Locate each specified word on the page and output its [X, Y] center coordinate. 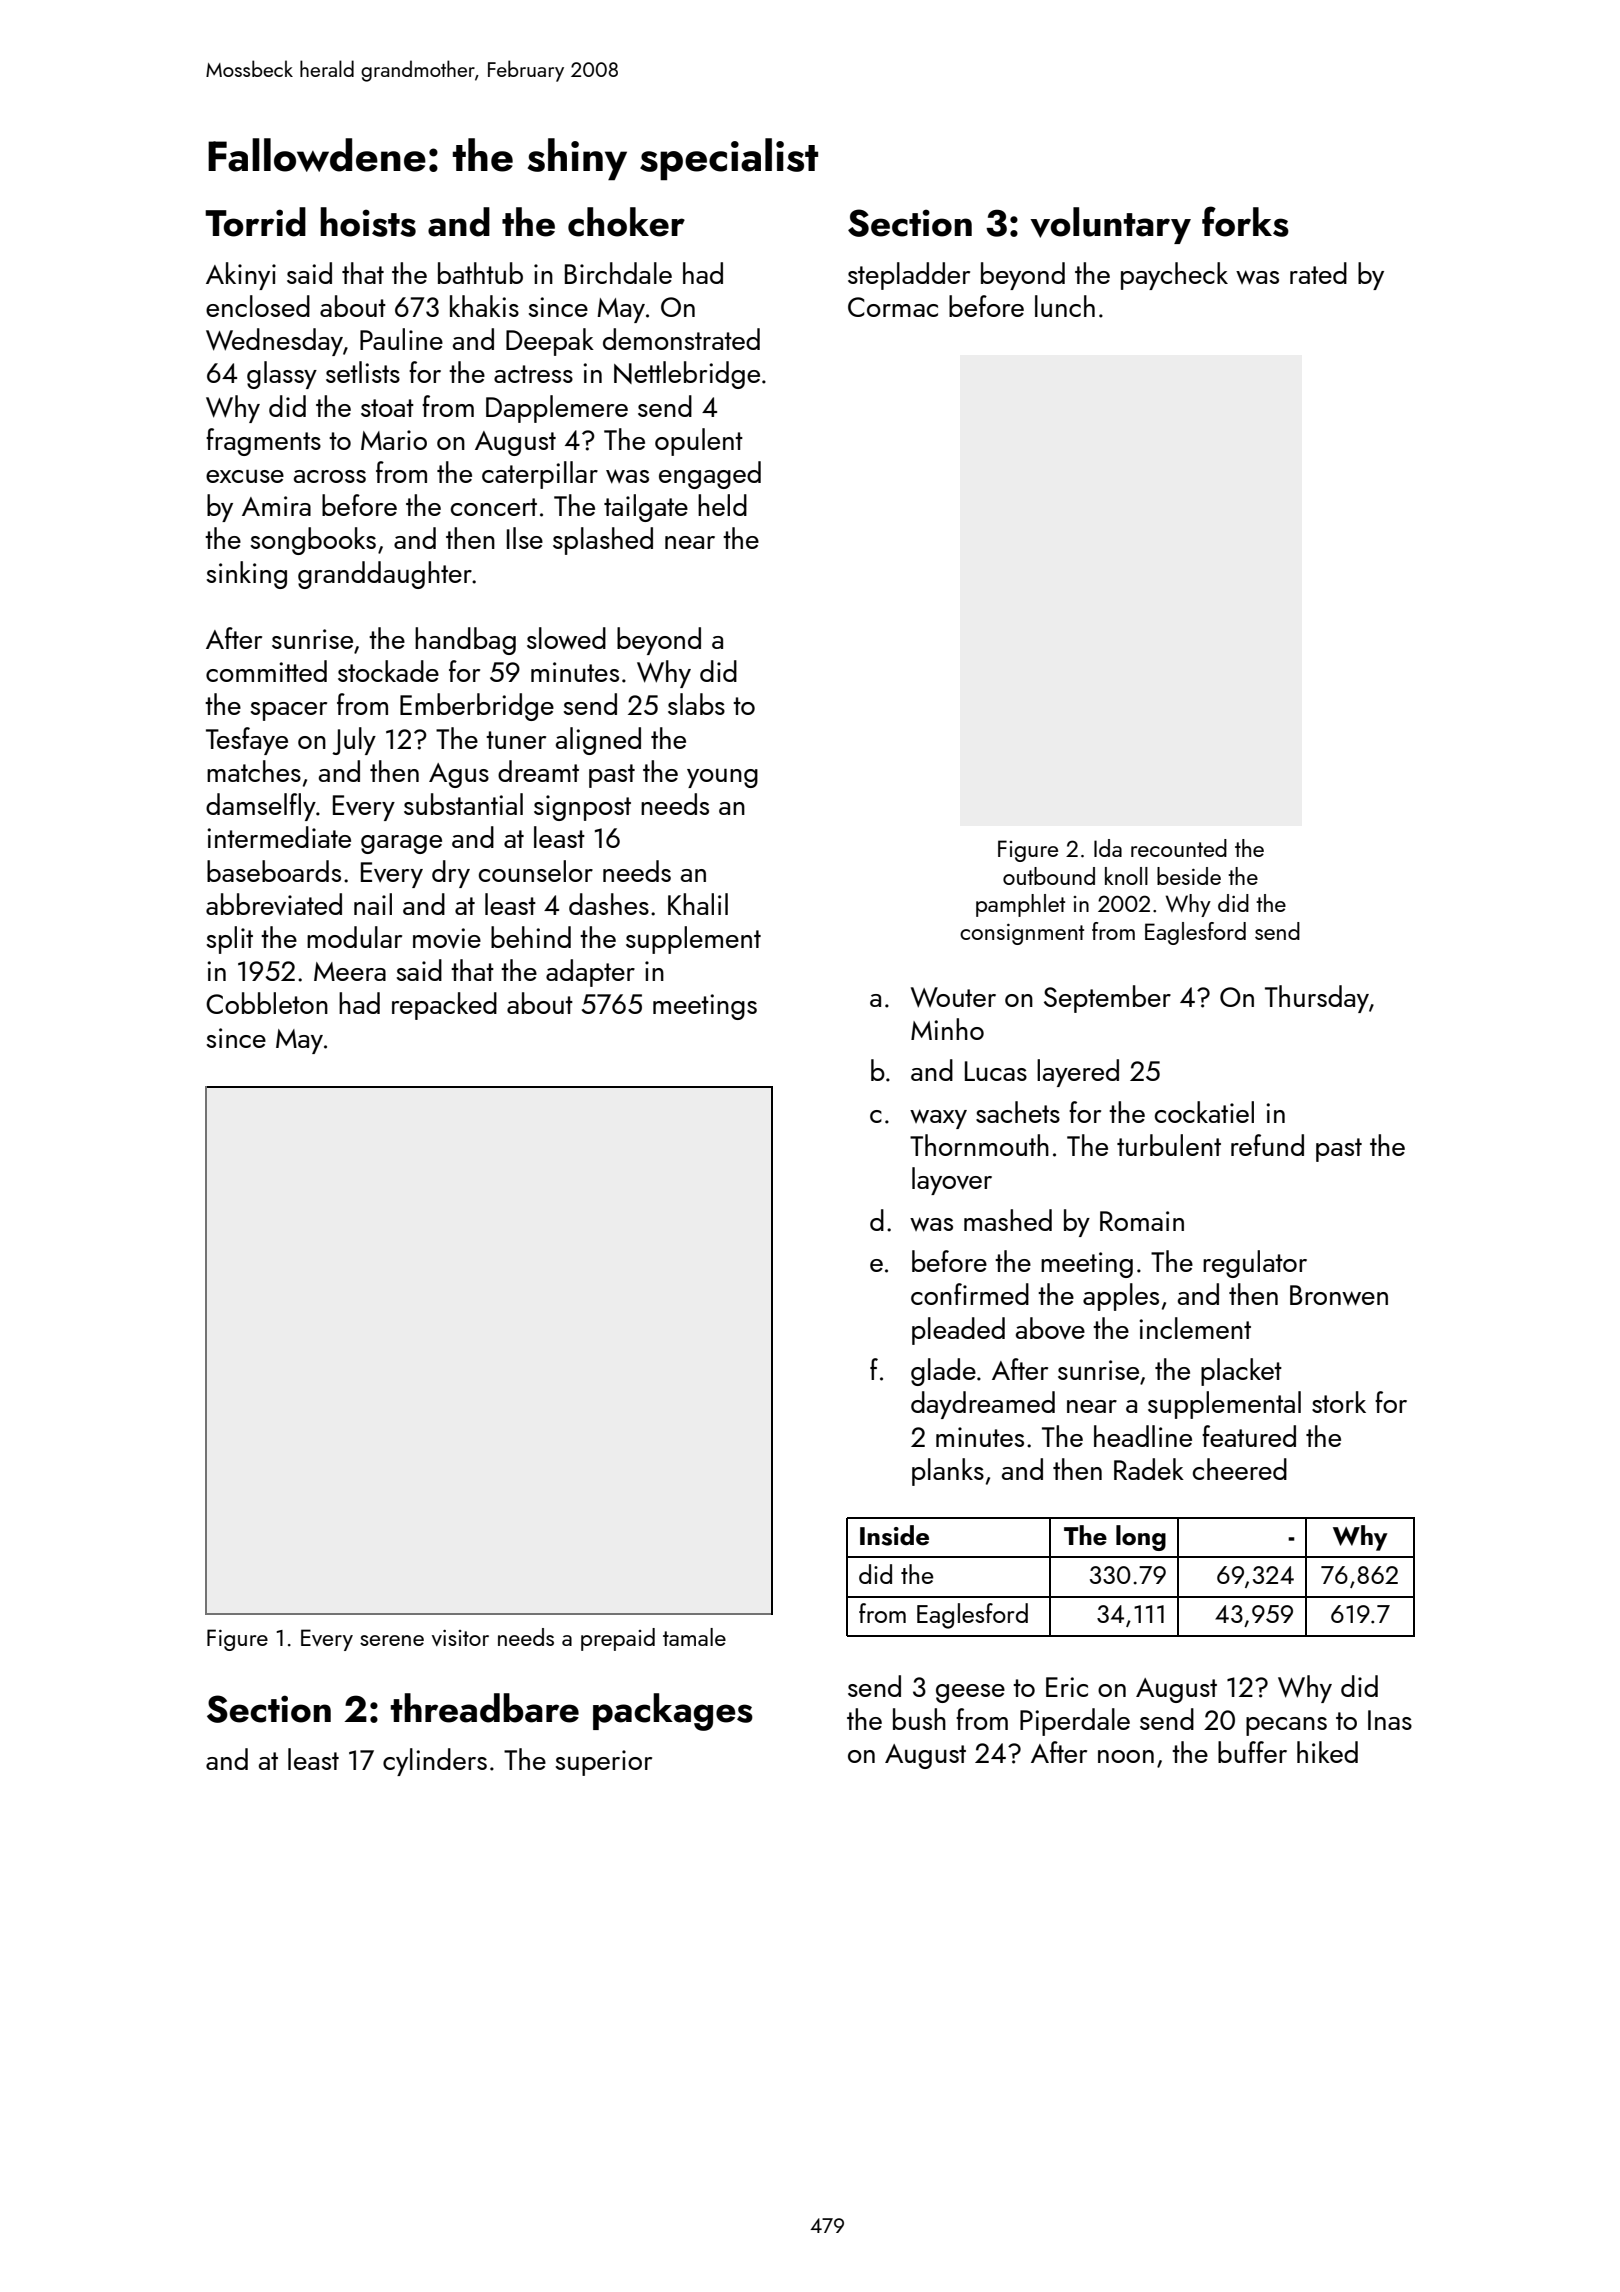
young [722, 778]
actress [533, 374]
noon [1126, 1756]
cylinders [435, 1762]
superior [604, 1763]
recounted [1179, 848]
